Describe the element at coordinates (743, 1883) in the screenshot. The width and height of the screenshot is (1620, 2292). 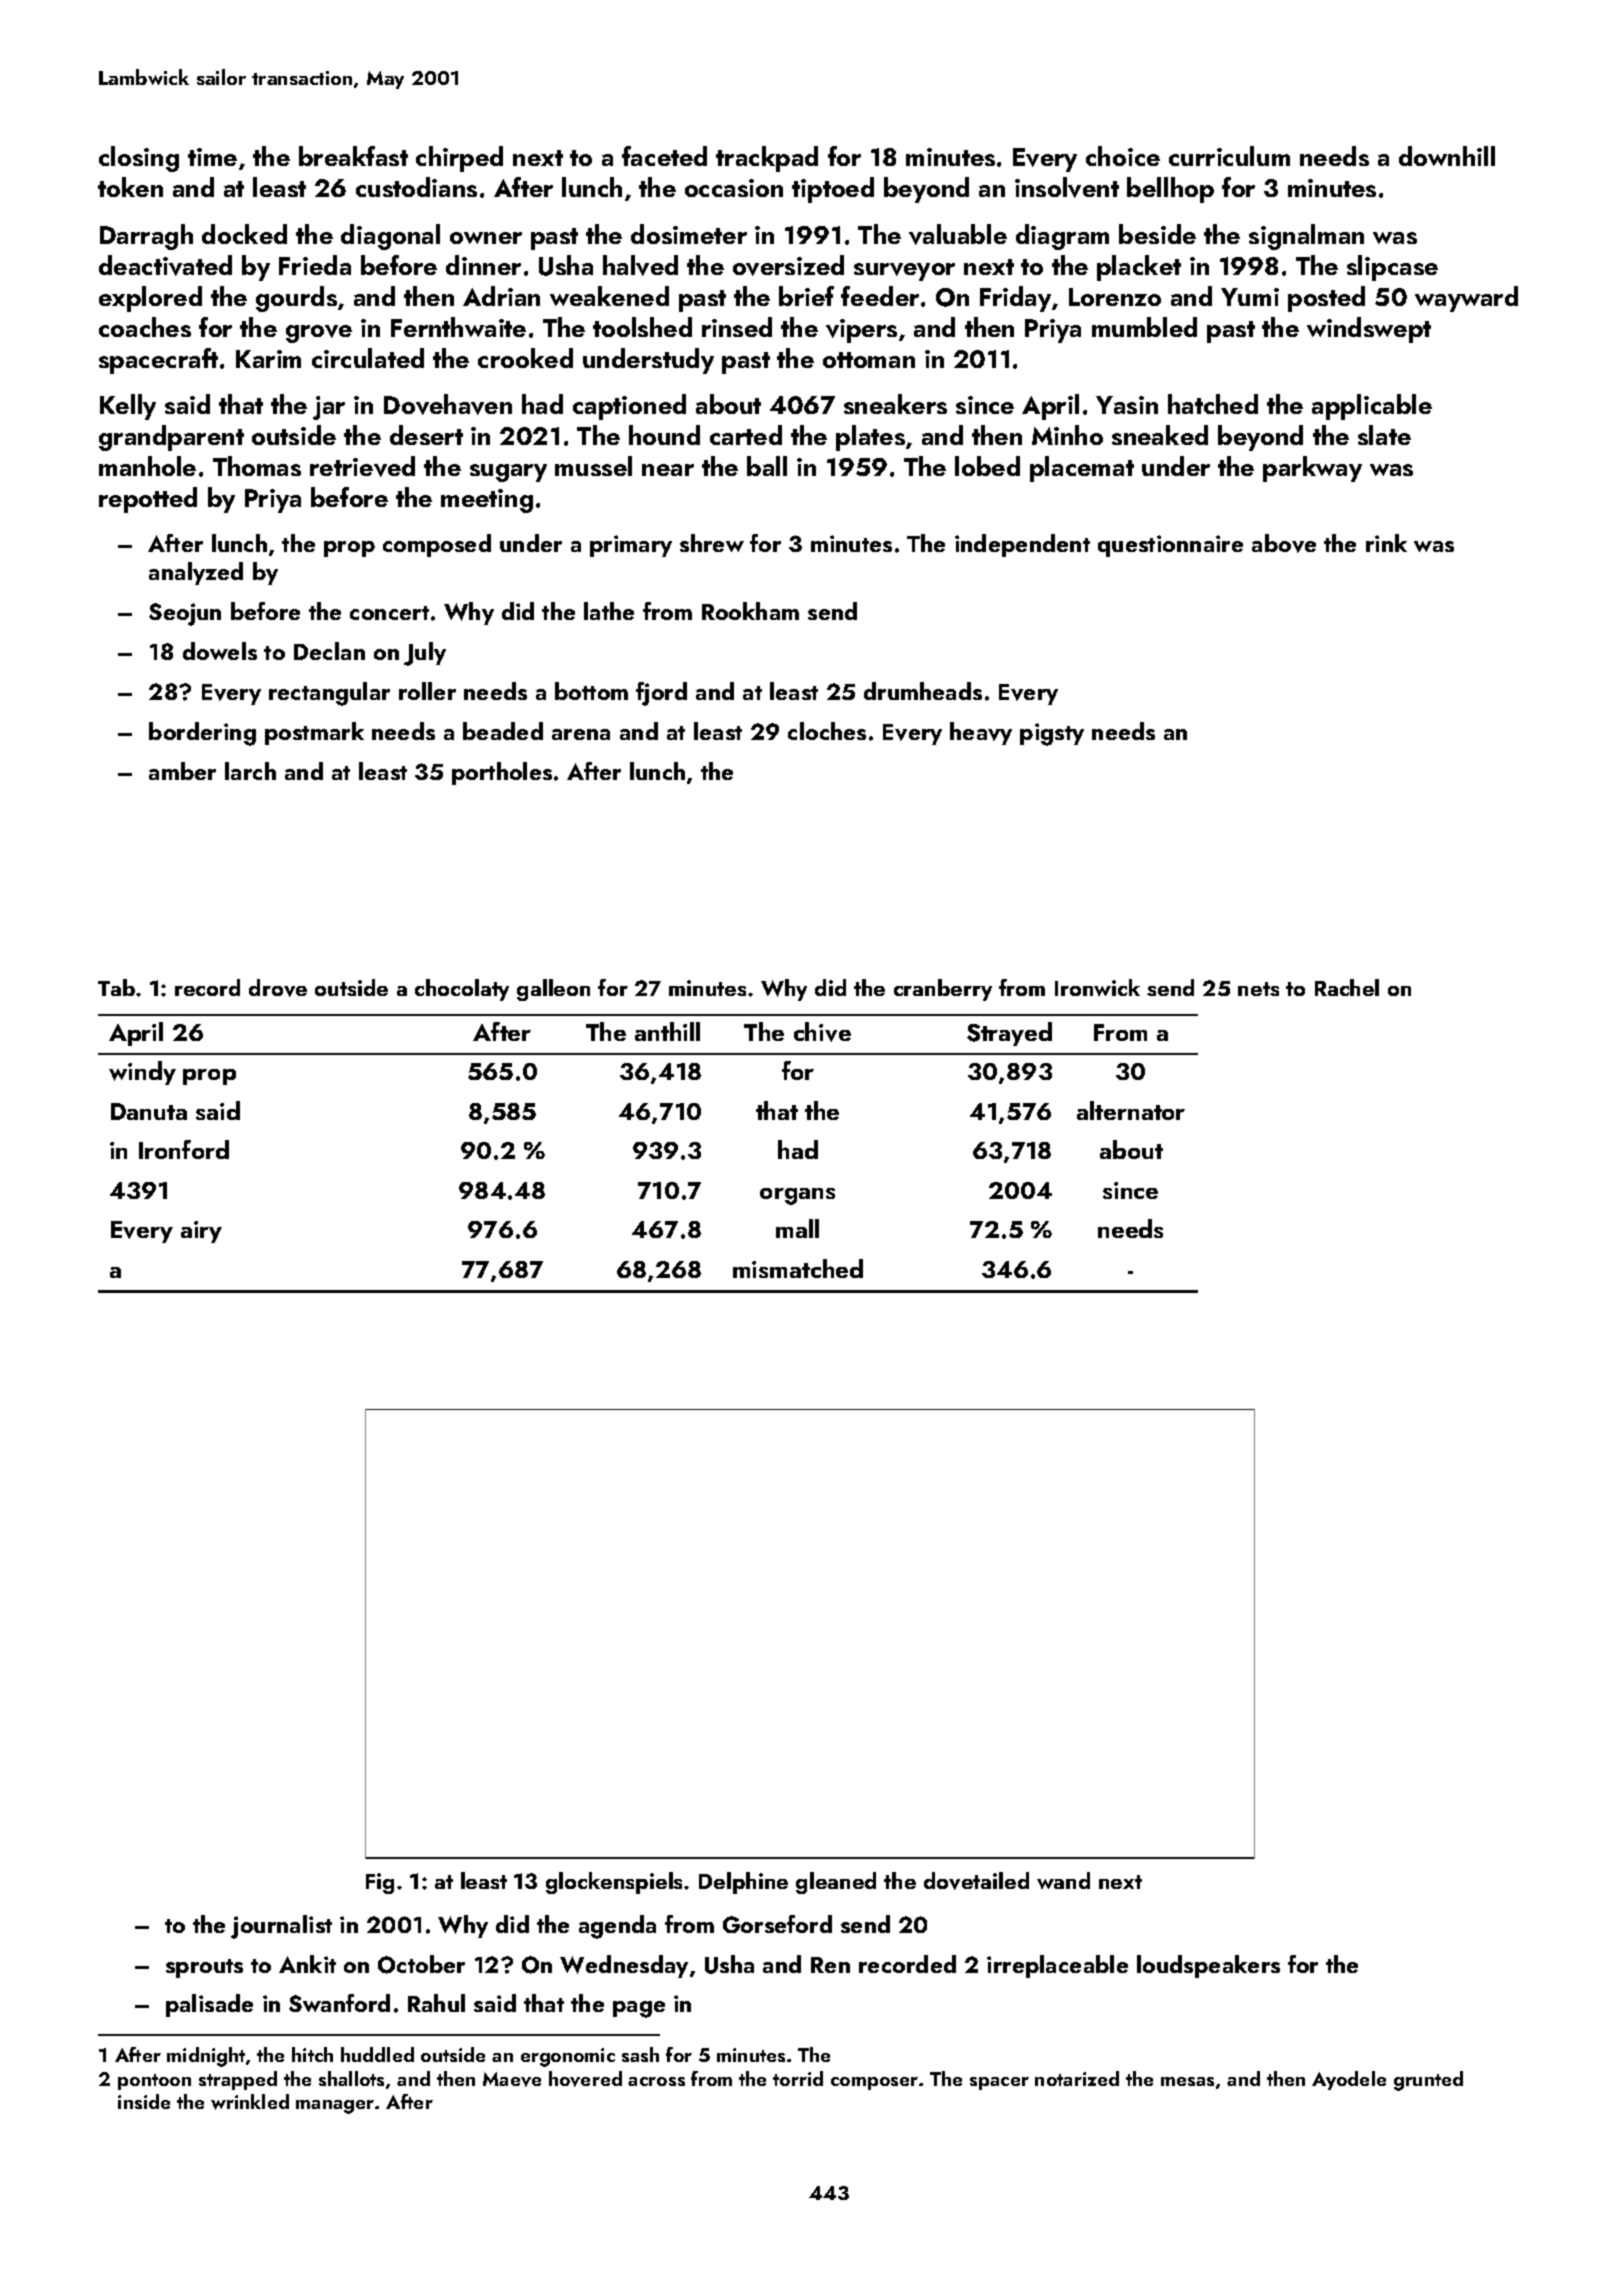
I see `Delphine` at that location.
